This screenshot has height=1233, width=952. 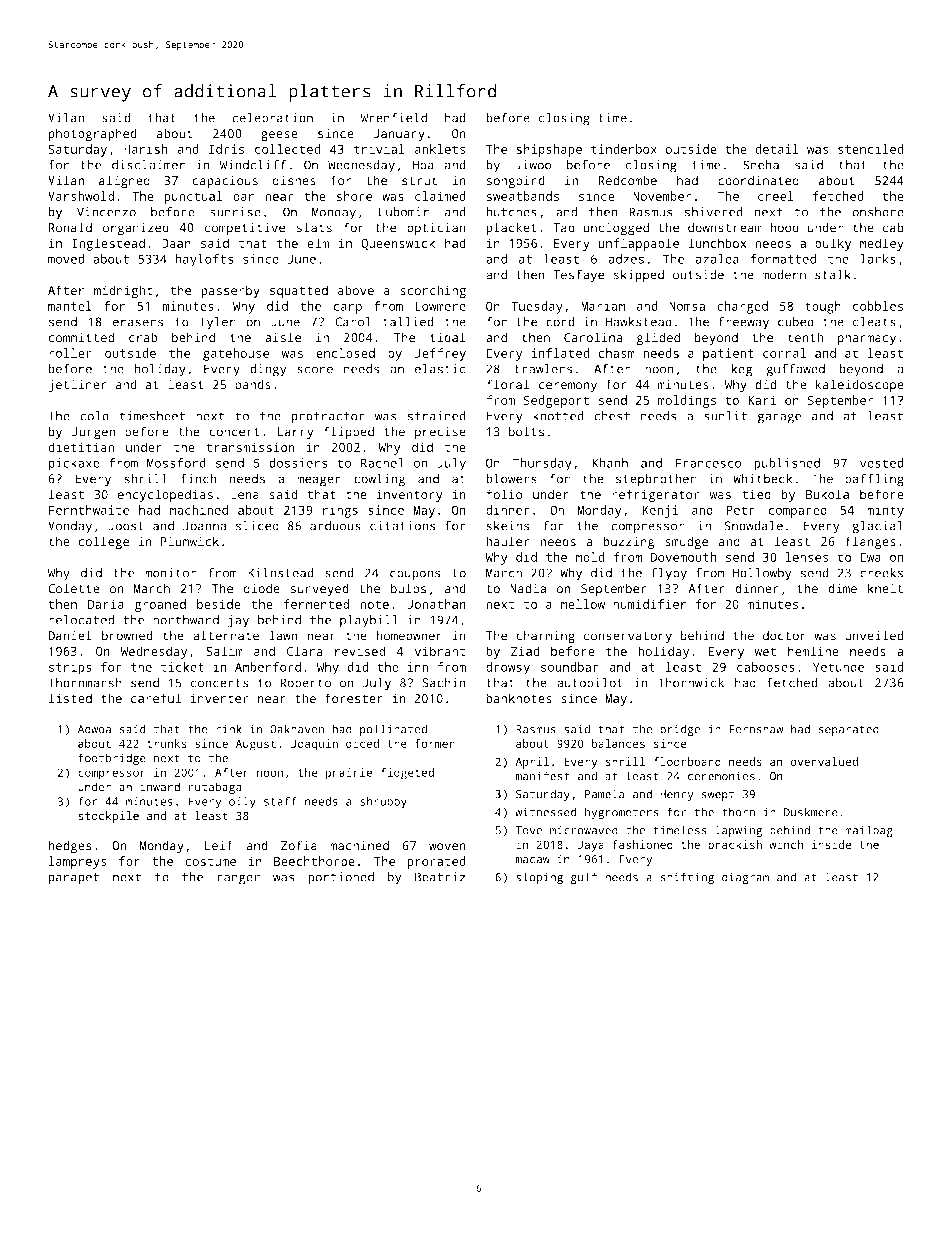 I want to click on guffawed, so click(x=795, y=370).
